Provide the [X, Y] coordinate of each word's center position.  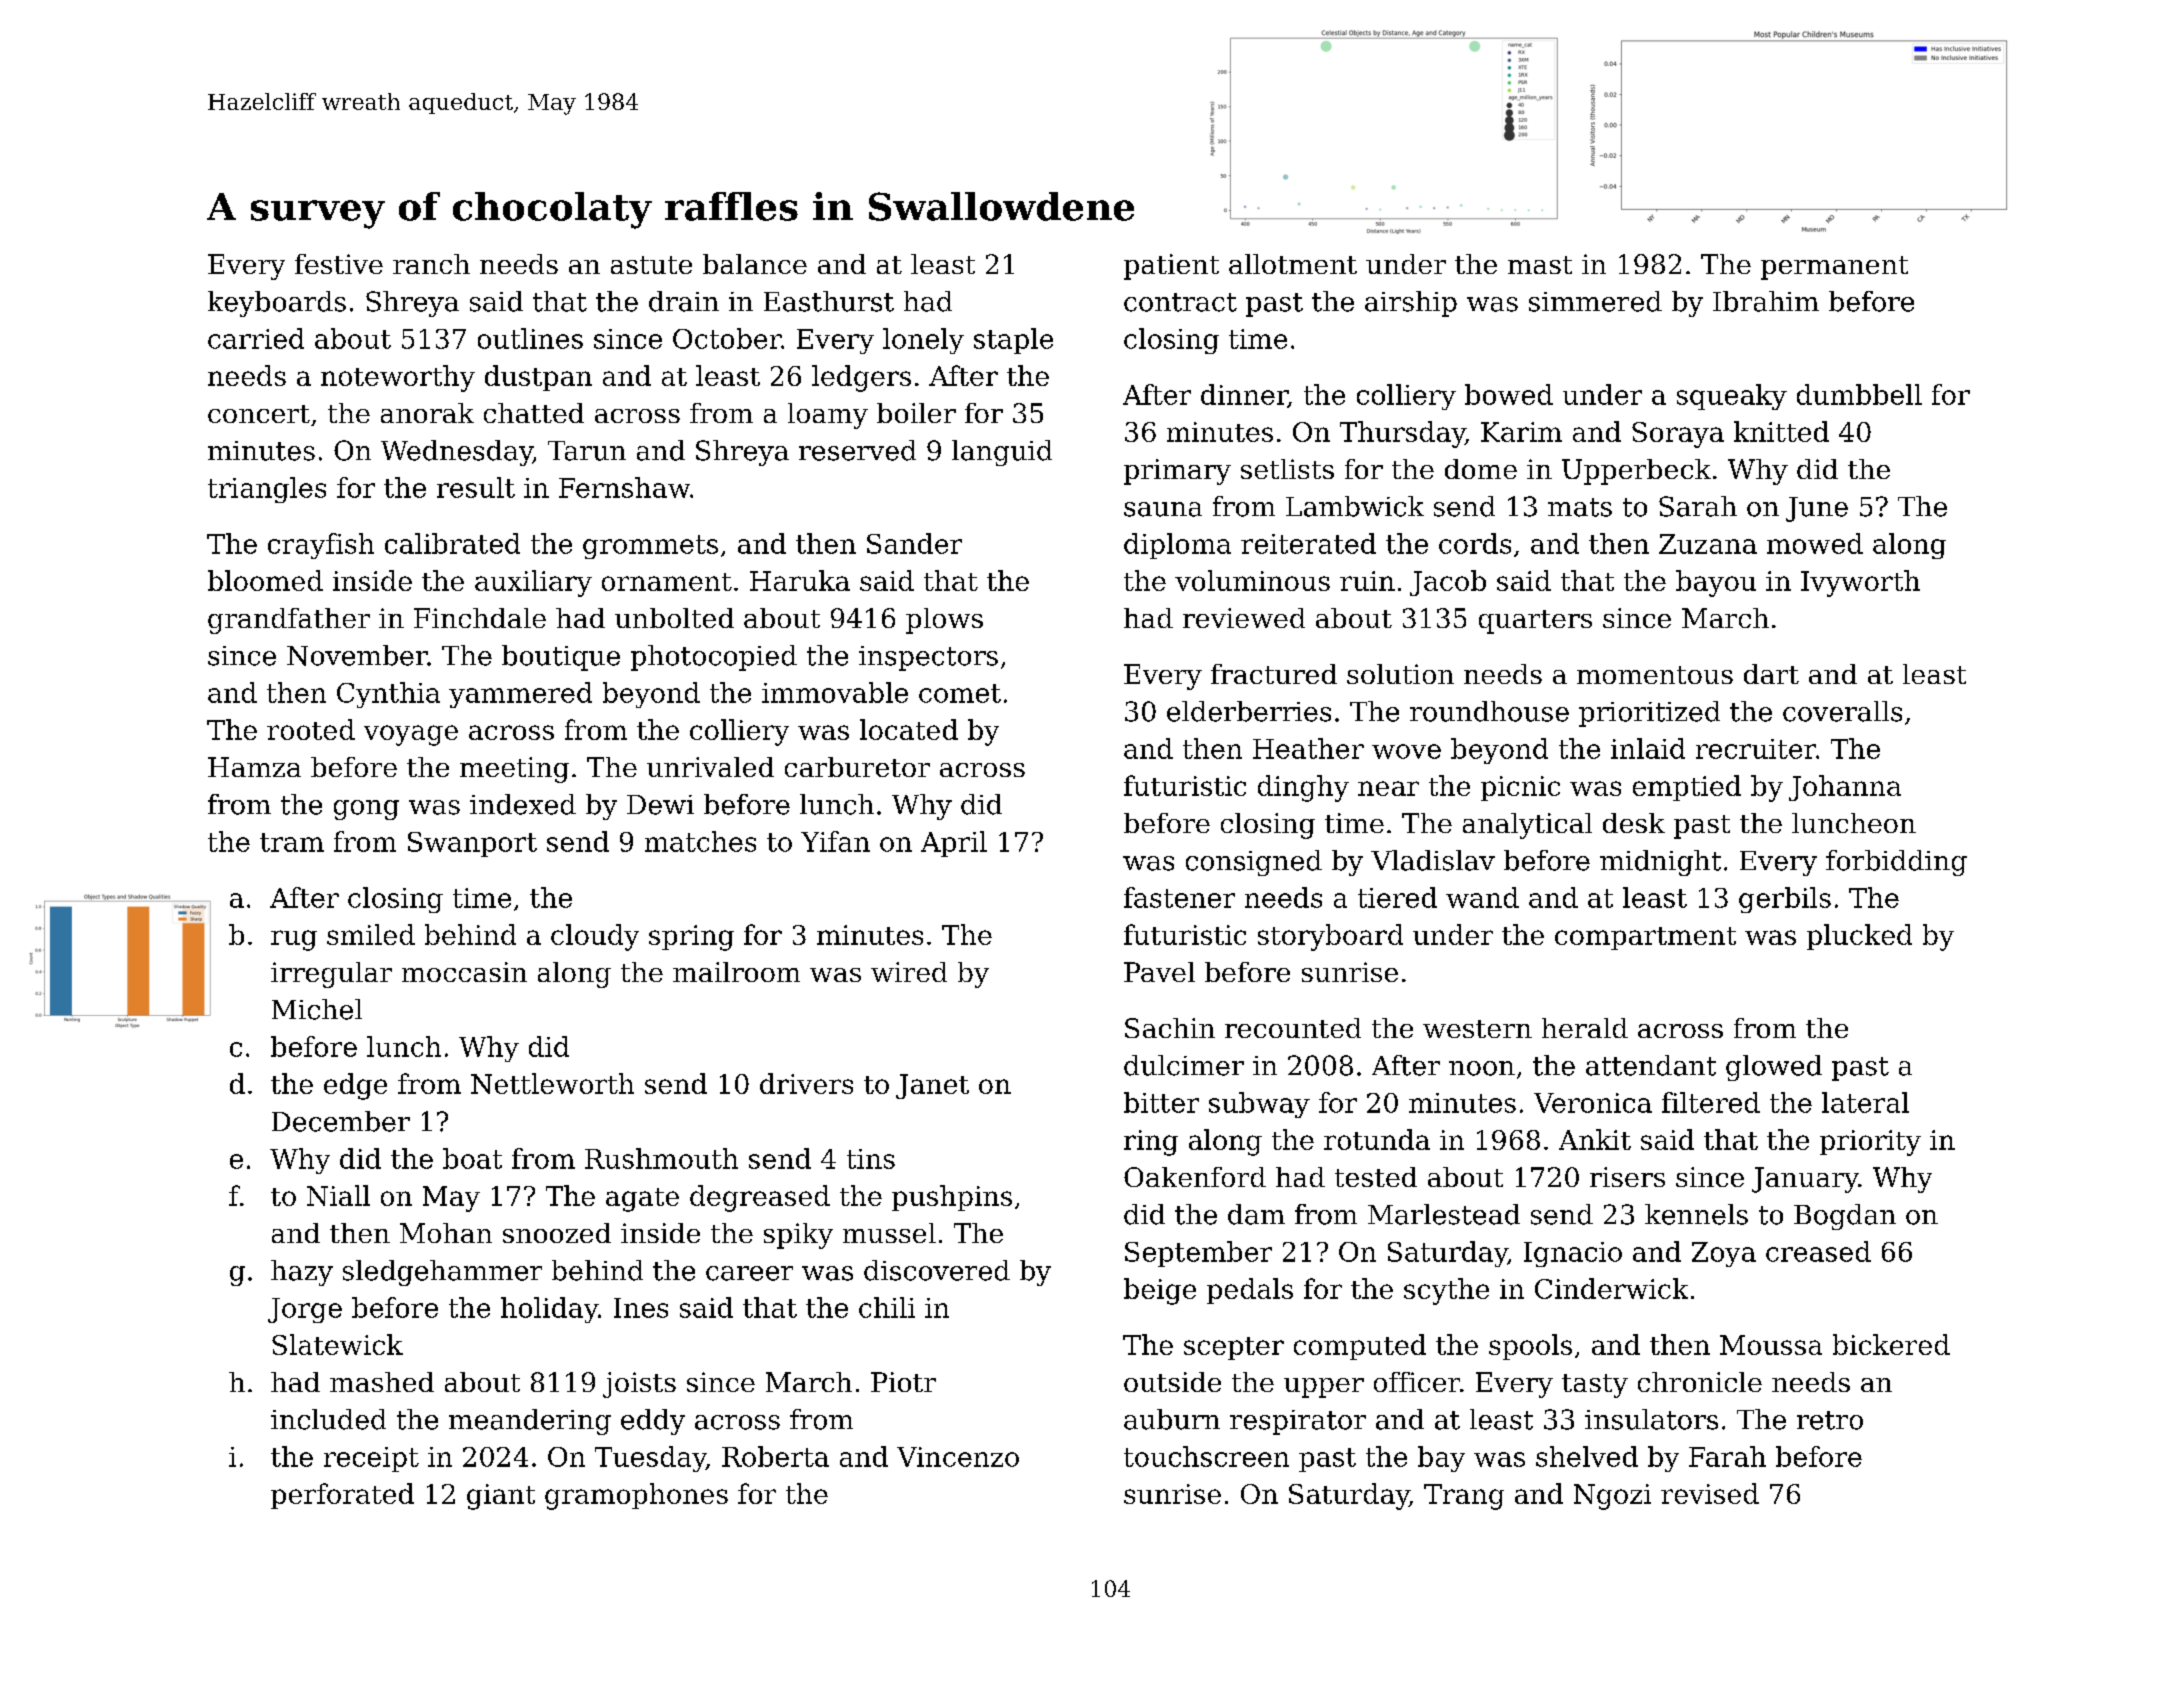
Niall [338, 1195]
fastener [1179, 897]
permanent [1834, 268]
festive [339, 264]
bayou [1716, 583]
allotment [1293, 264]
